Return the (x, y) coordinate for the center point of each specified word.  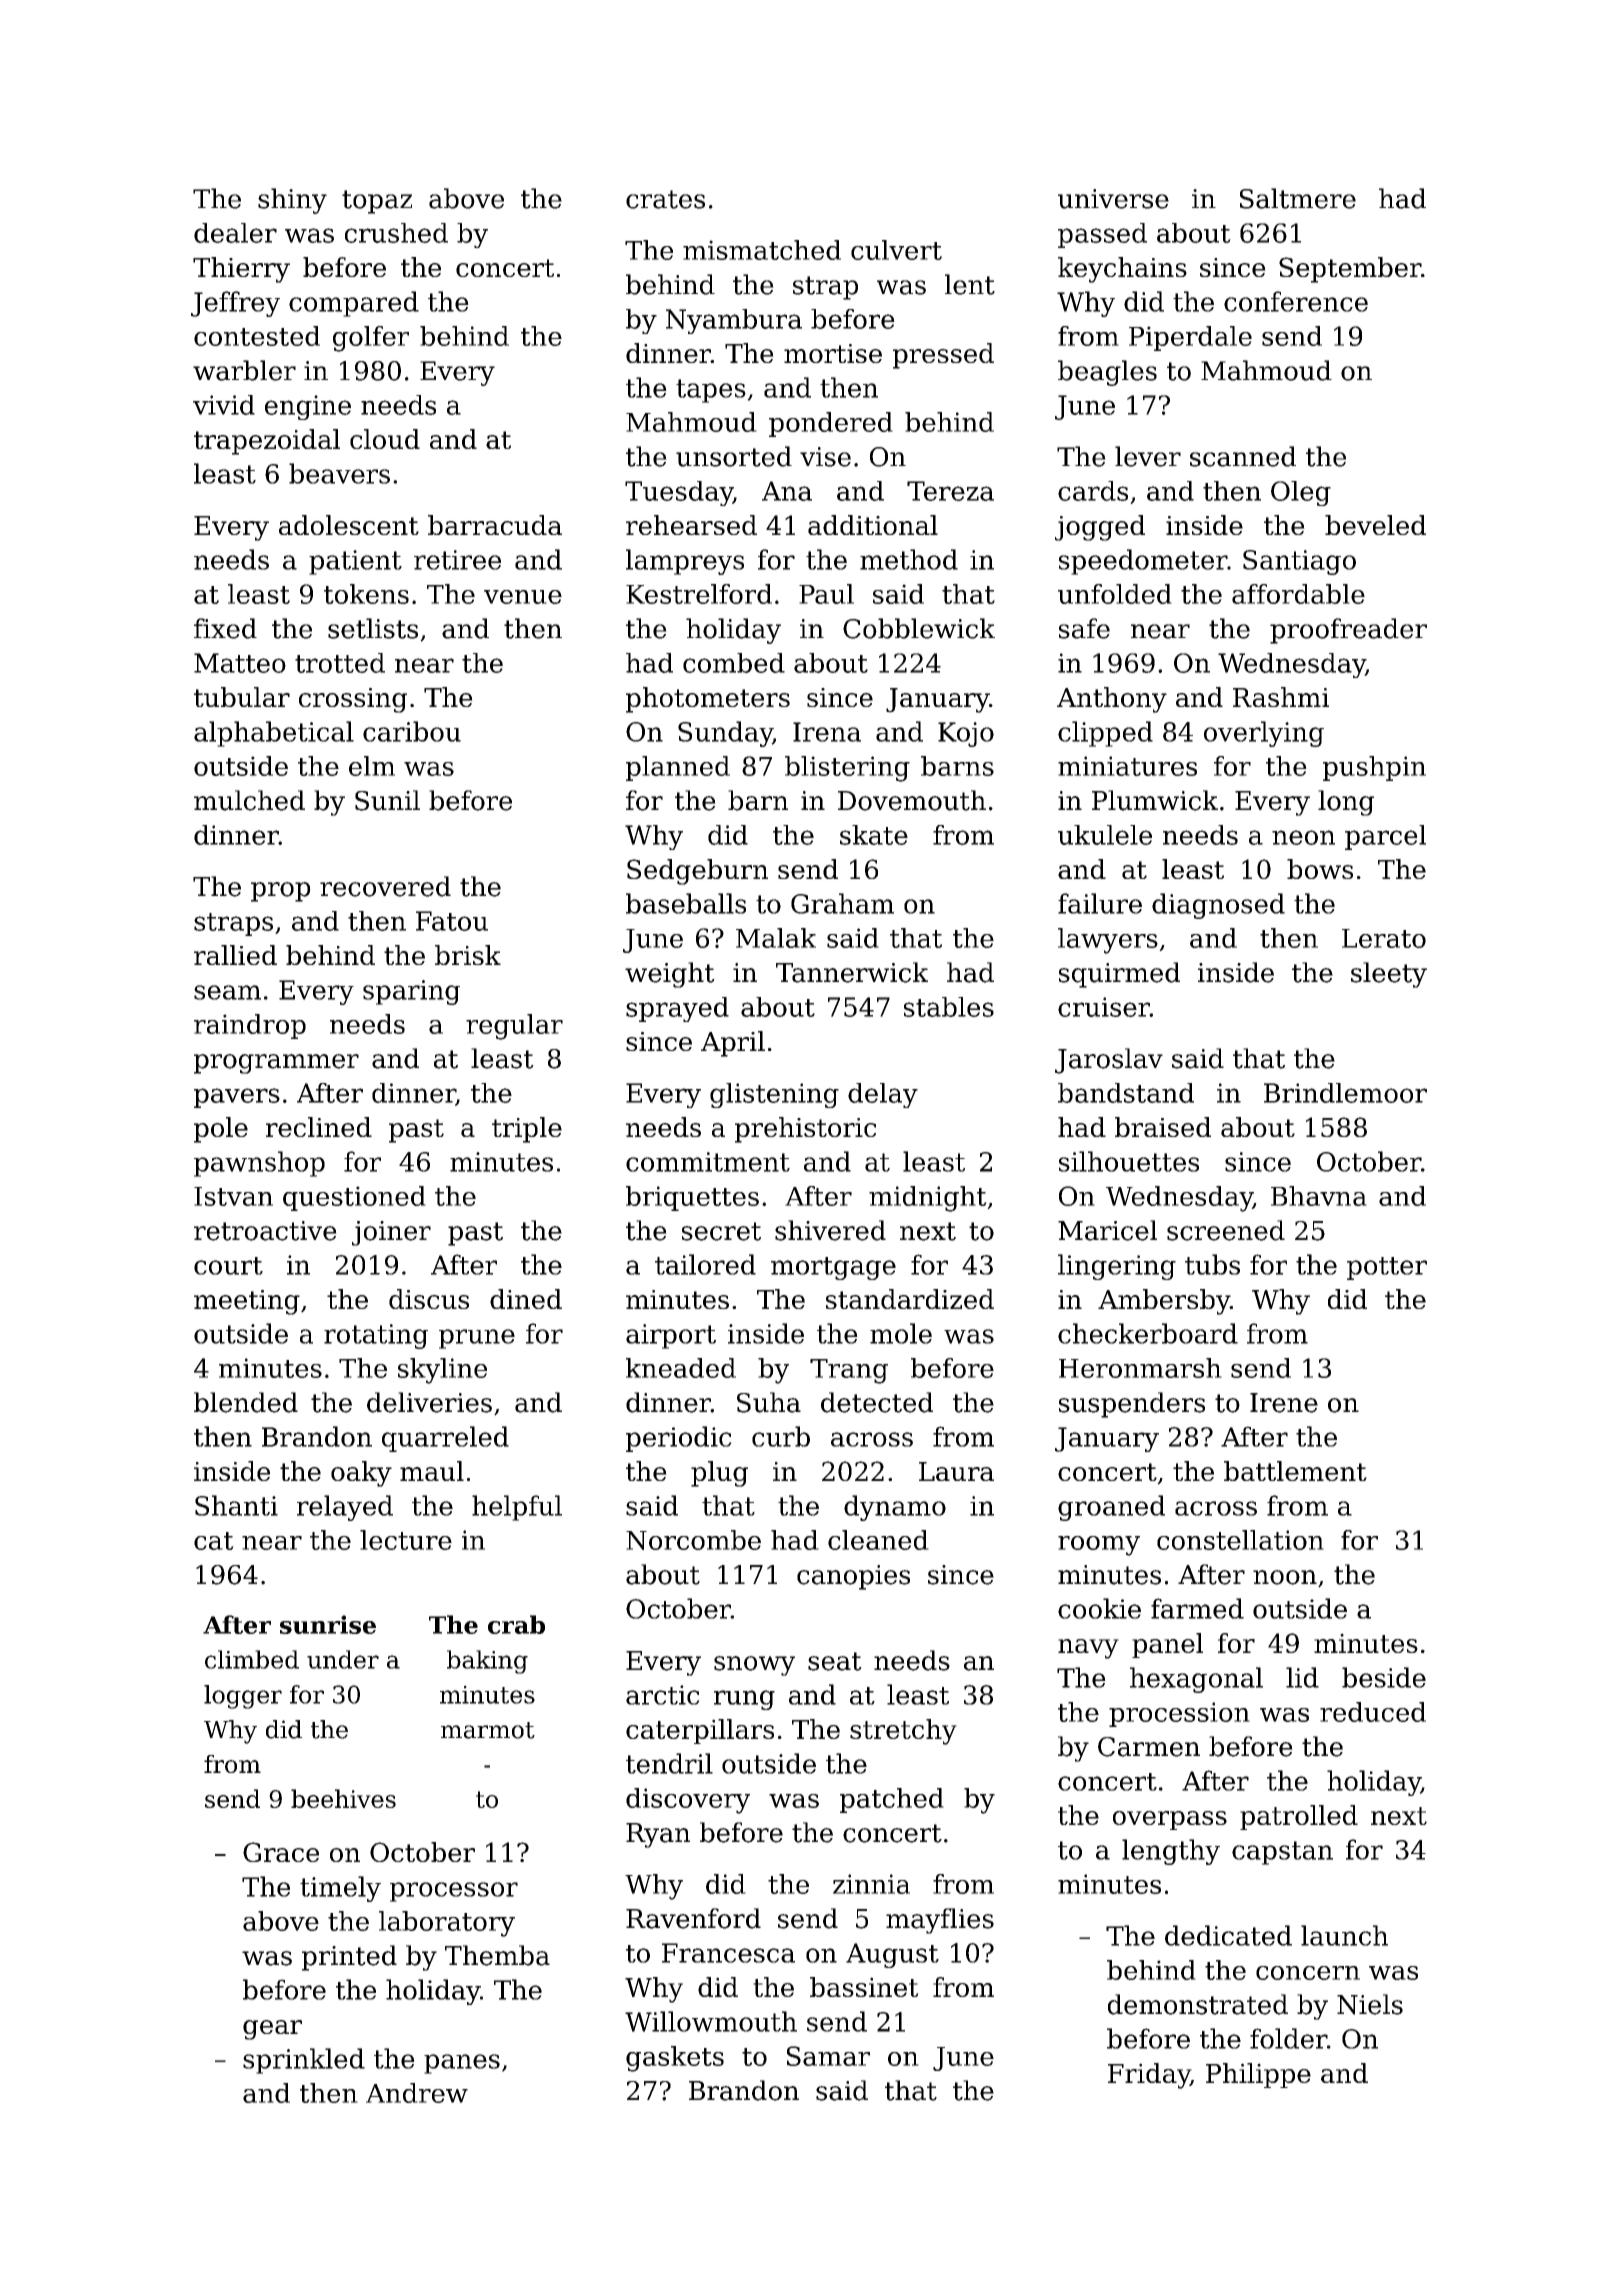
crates (665, 199)
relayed (345, 1508)
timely (340, 1889)
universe (1113, 199)
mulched (249, 800)
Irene (1284, 1403)
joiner (391, 1233)
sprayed (677, 1009)
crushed (396, 233)
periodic (679, 1439)
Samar (828, 2056)
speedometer (1143, 562)
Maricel (1107, 1230)
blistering (847, 769)
